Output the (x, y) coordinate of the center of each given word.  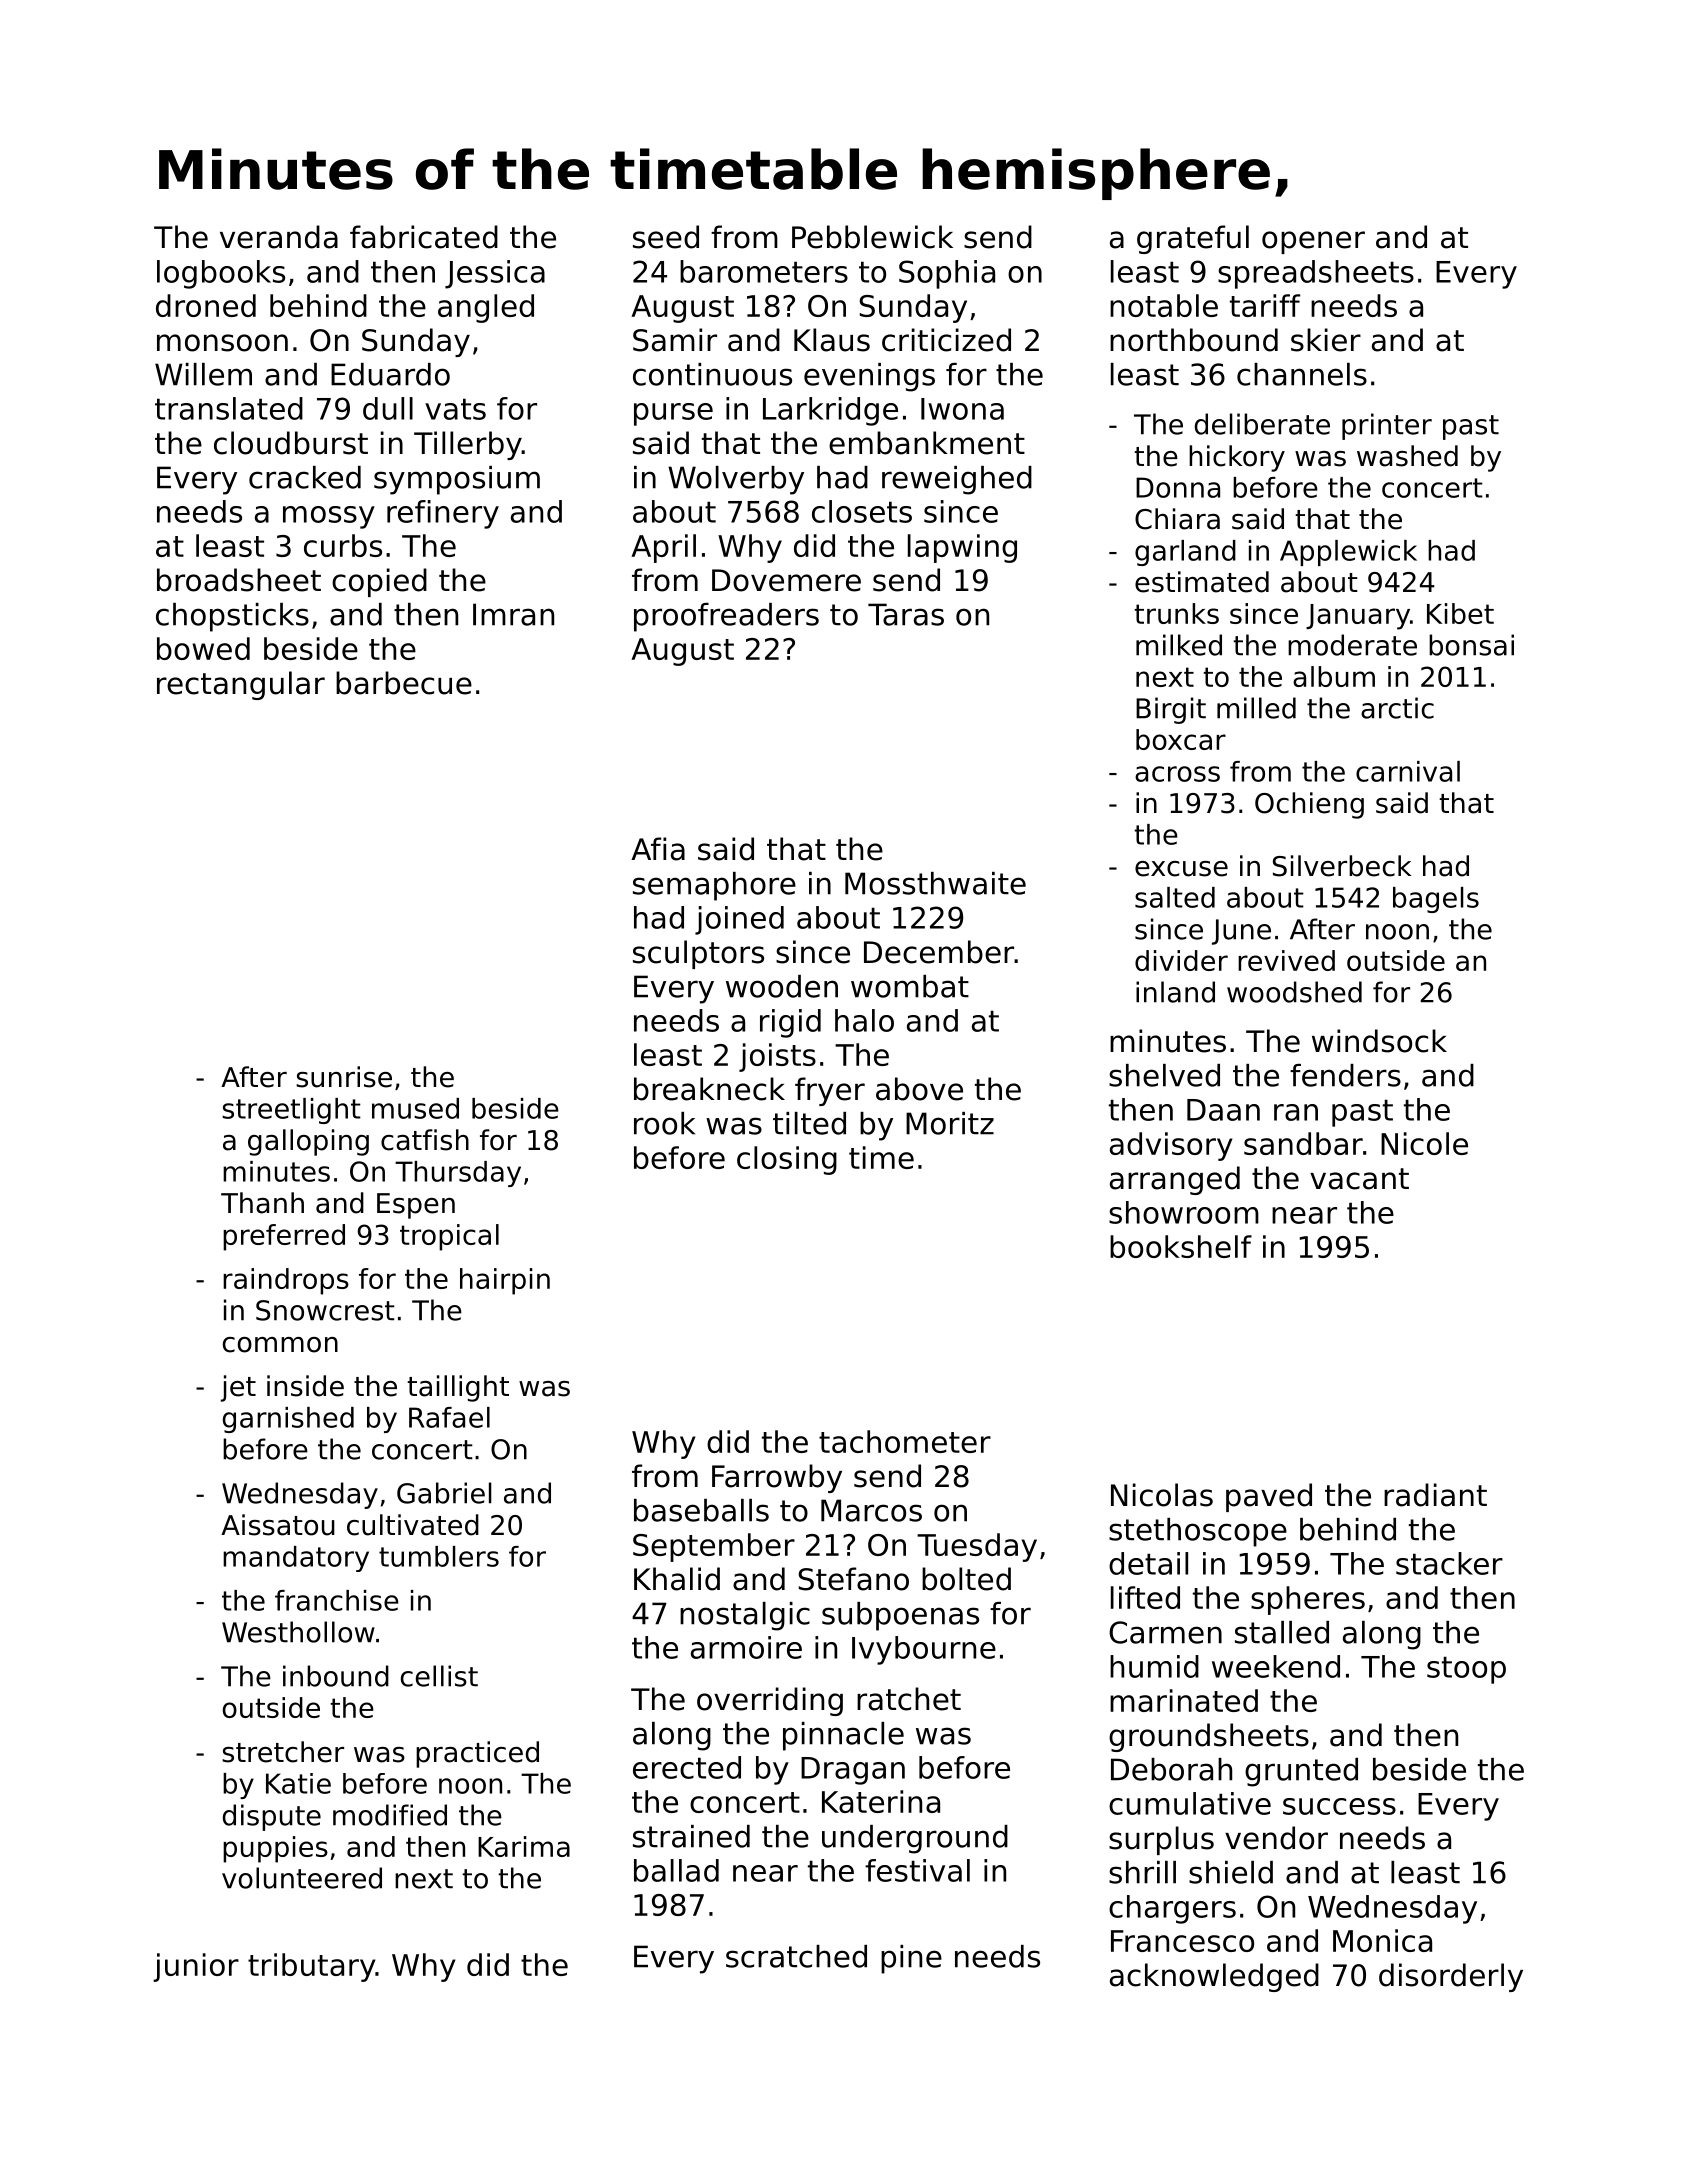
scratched (796, 1956)
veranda (279, 237)
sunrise (344, 1077)
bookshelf (1181, 1246)
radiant (1435, 1495)
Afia (658, 849)
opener (1313, 242)
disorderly (1451, 1977)
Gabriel (444, 1493)
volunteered (302, 1878)
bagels (1436, 900)
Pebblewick (872, 237)
